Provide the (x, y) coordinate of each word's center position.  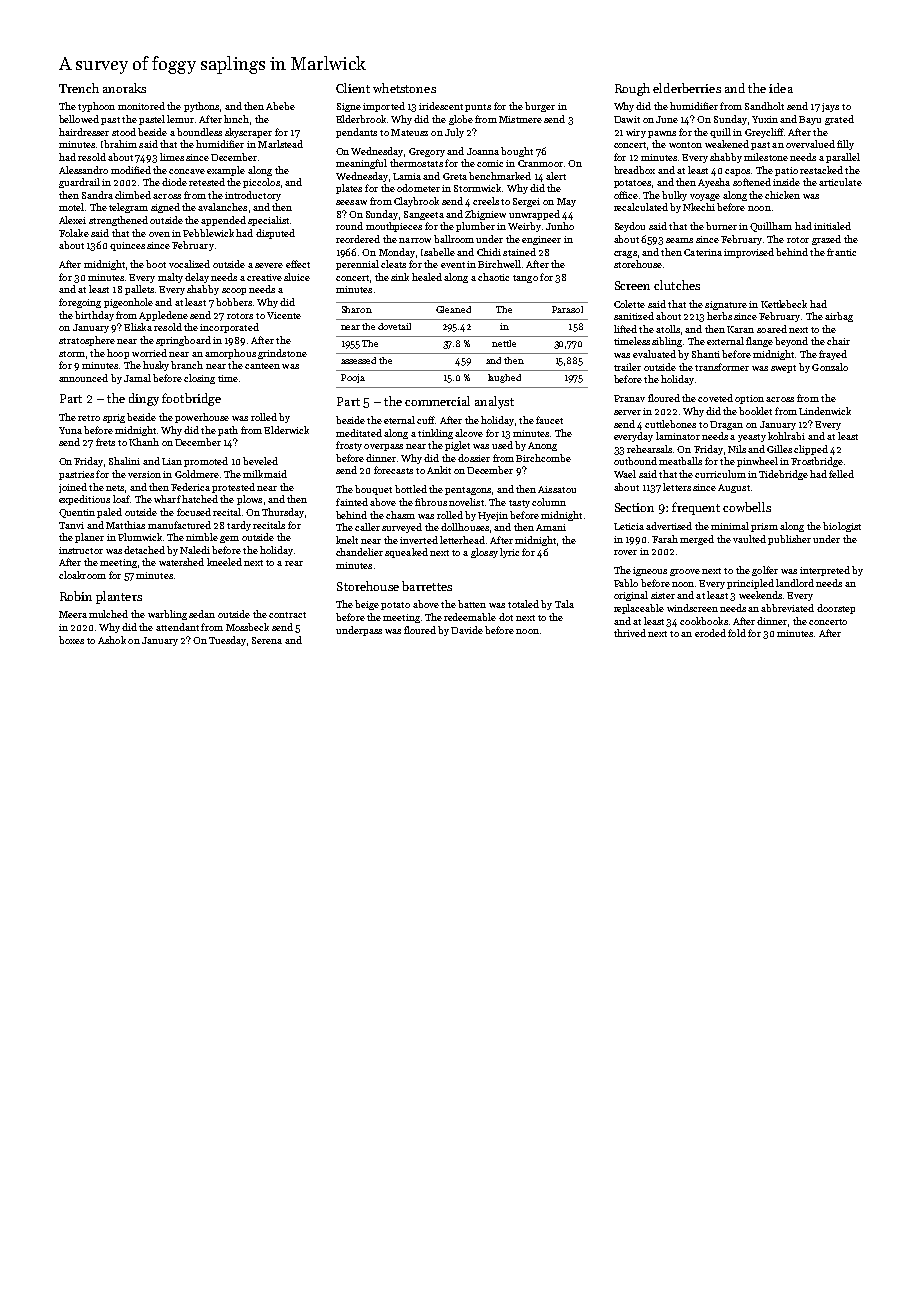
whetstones (404, 88)
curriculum (720, 474)
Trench (79, 88)
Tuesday (227, 641)
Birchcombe (543, 458)
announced (83, 378)
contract (287, 615)
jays (830, 107)
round (349, 226)
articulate (840, 182)
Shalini (124, 461)
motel (71, 207)
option (749, 399)
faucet (549, 420)
